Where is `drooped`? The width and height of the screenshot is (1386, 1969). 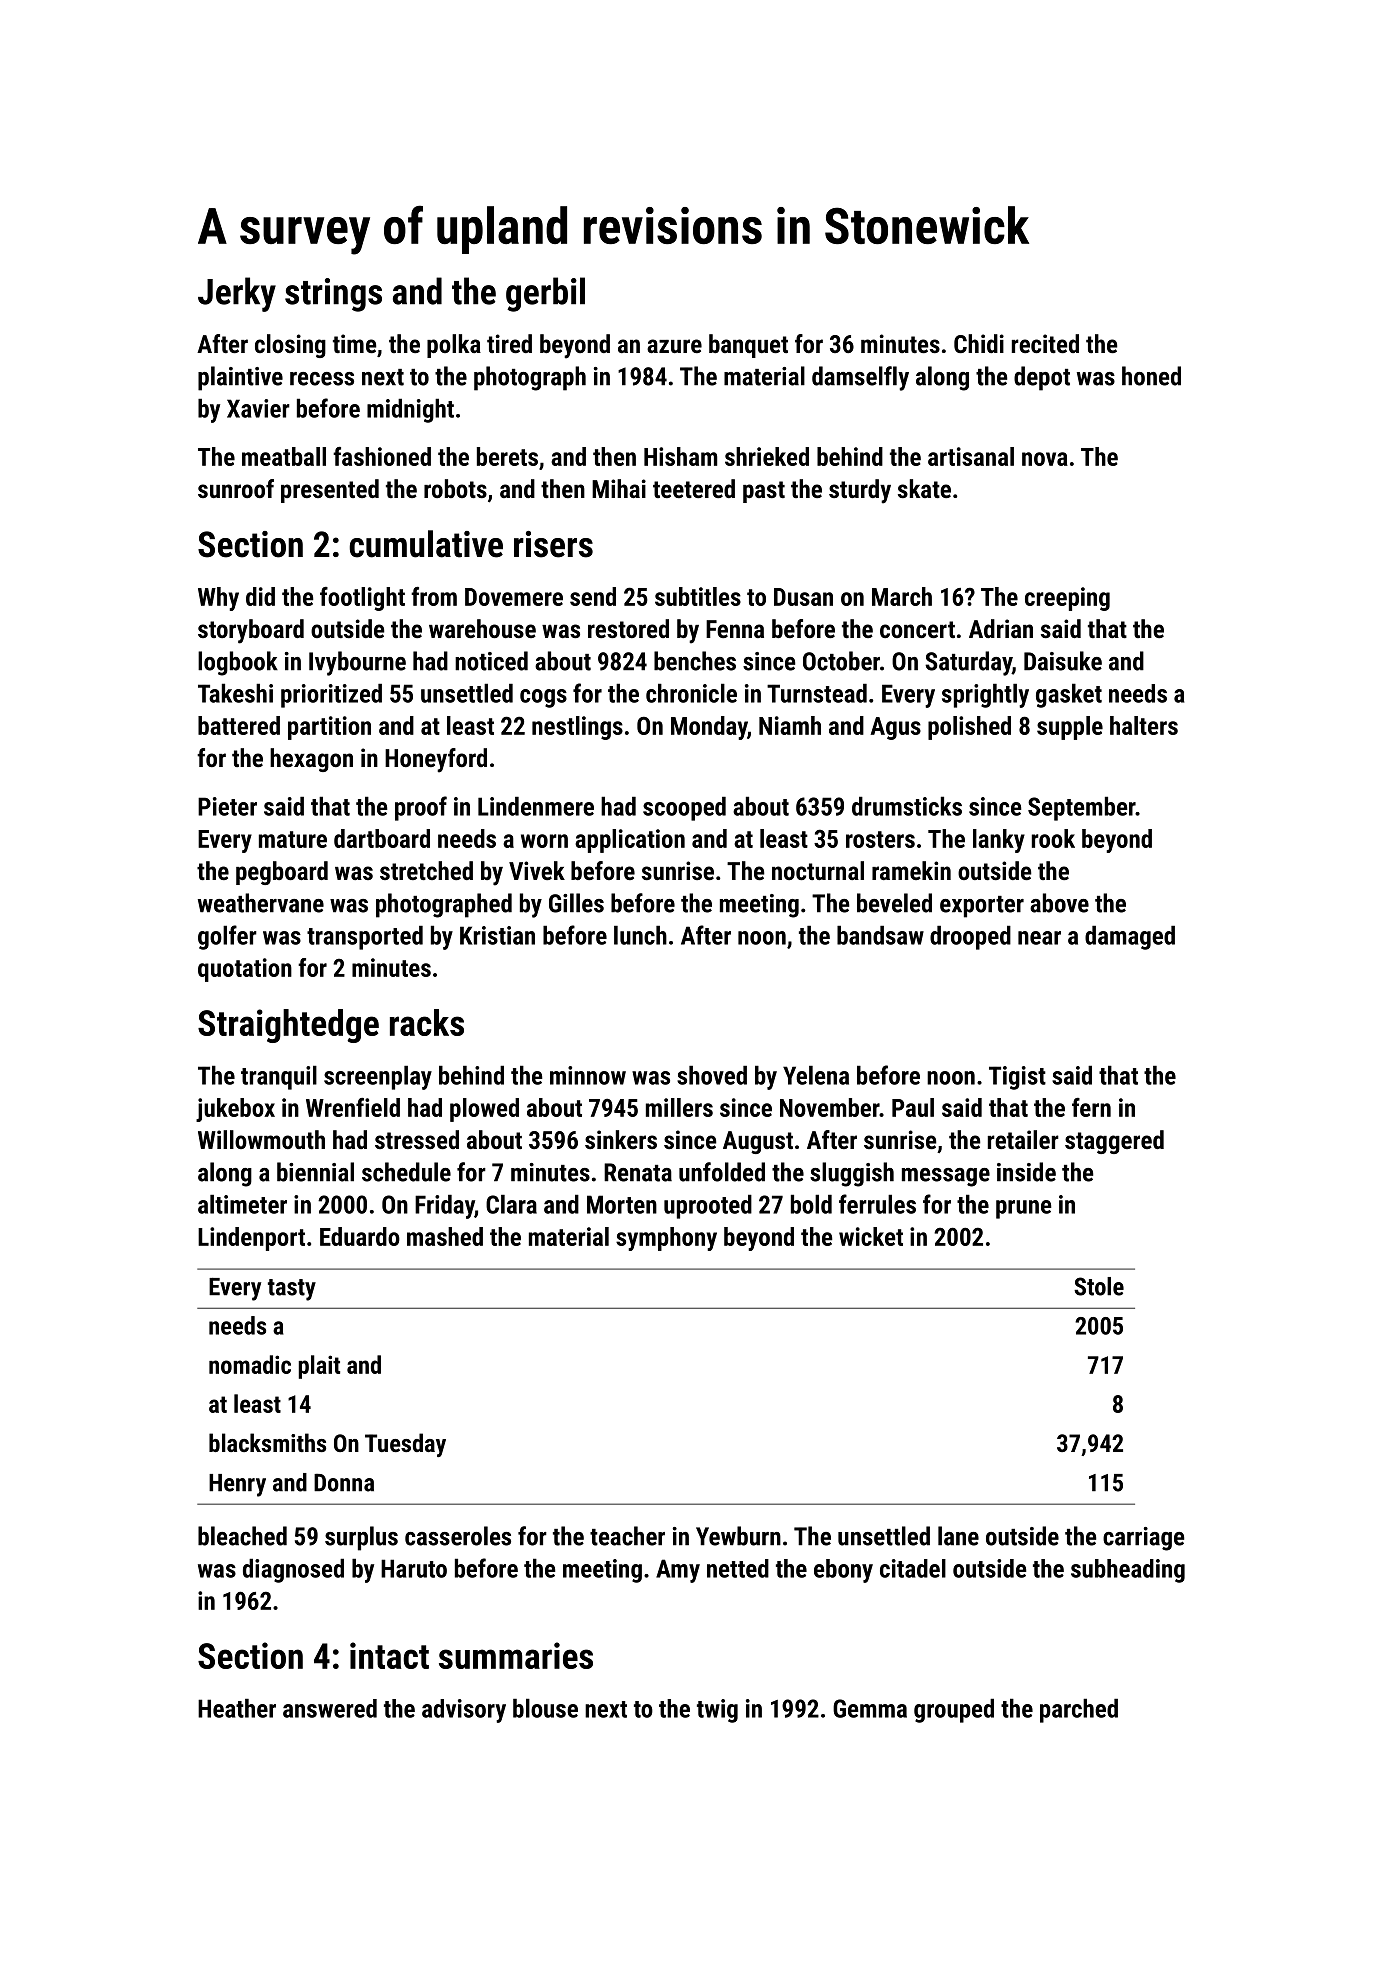
drooped is located at coordinates (970, 937).
